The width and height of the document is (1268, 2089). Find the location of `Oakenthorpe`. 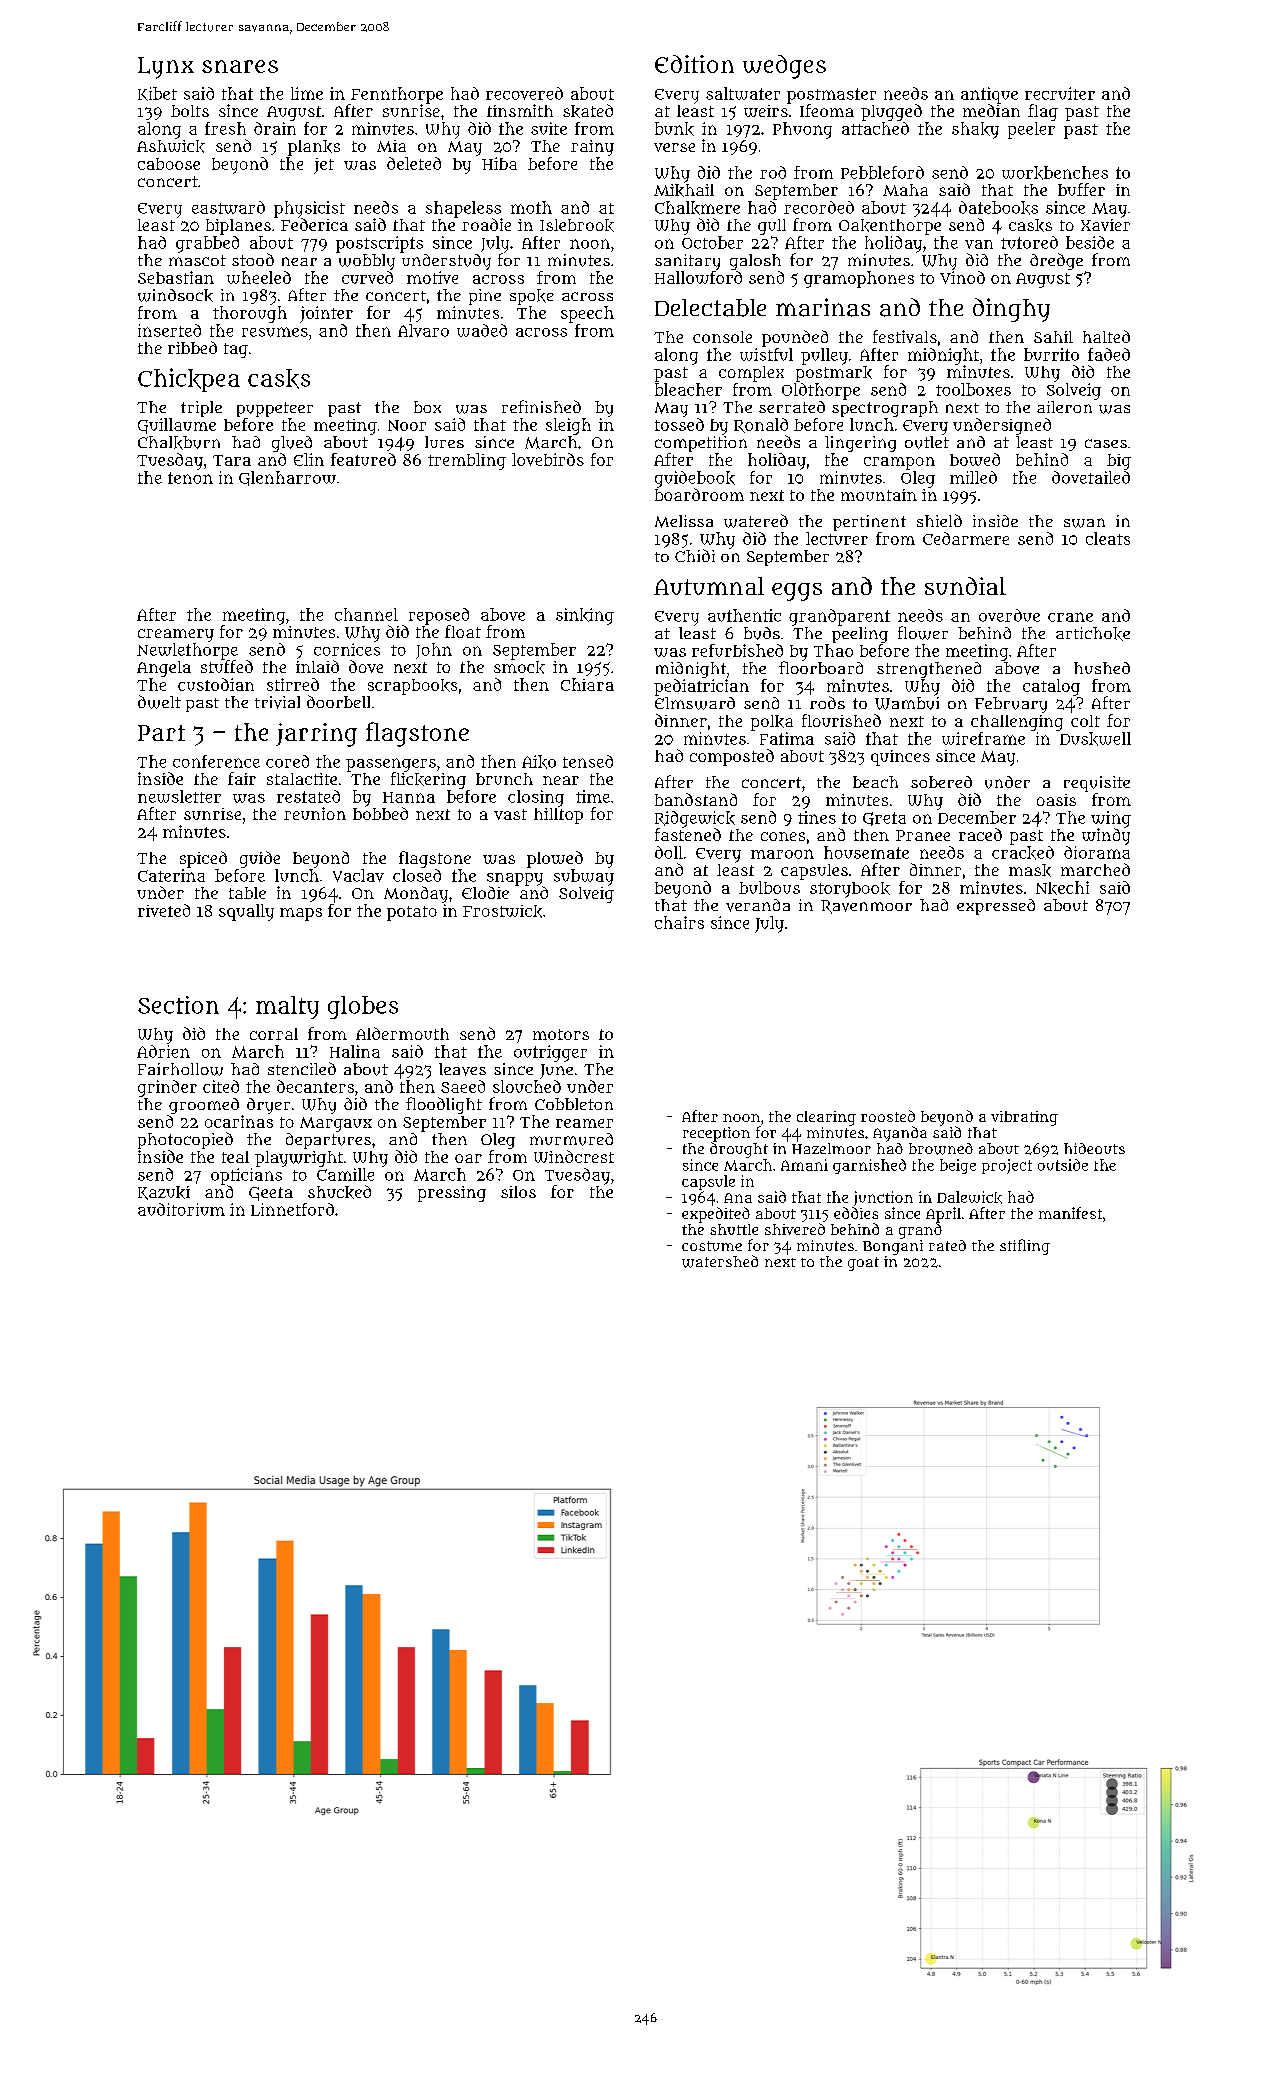

Oakenthorpe is located at coordinates (890, 227).
